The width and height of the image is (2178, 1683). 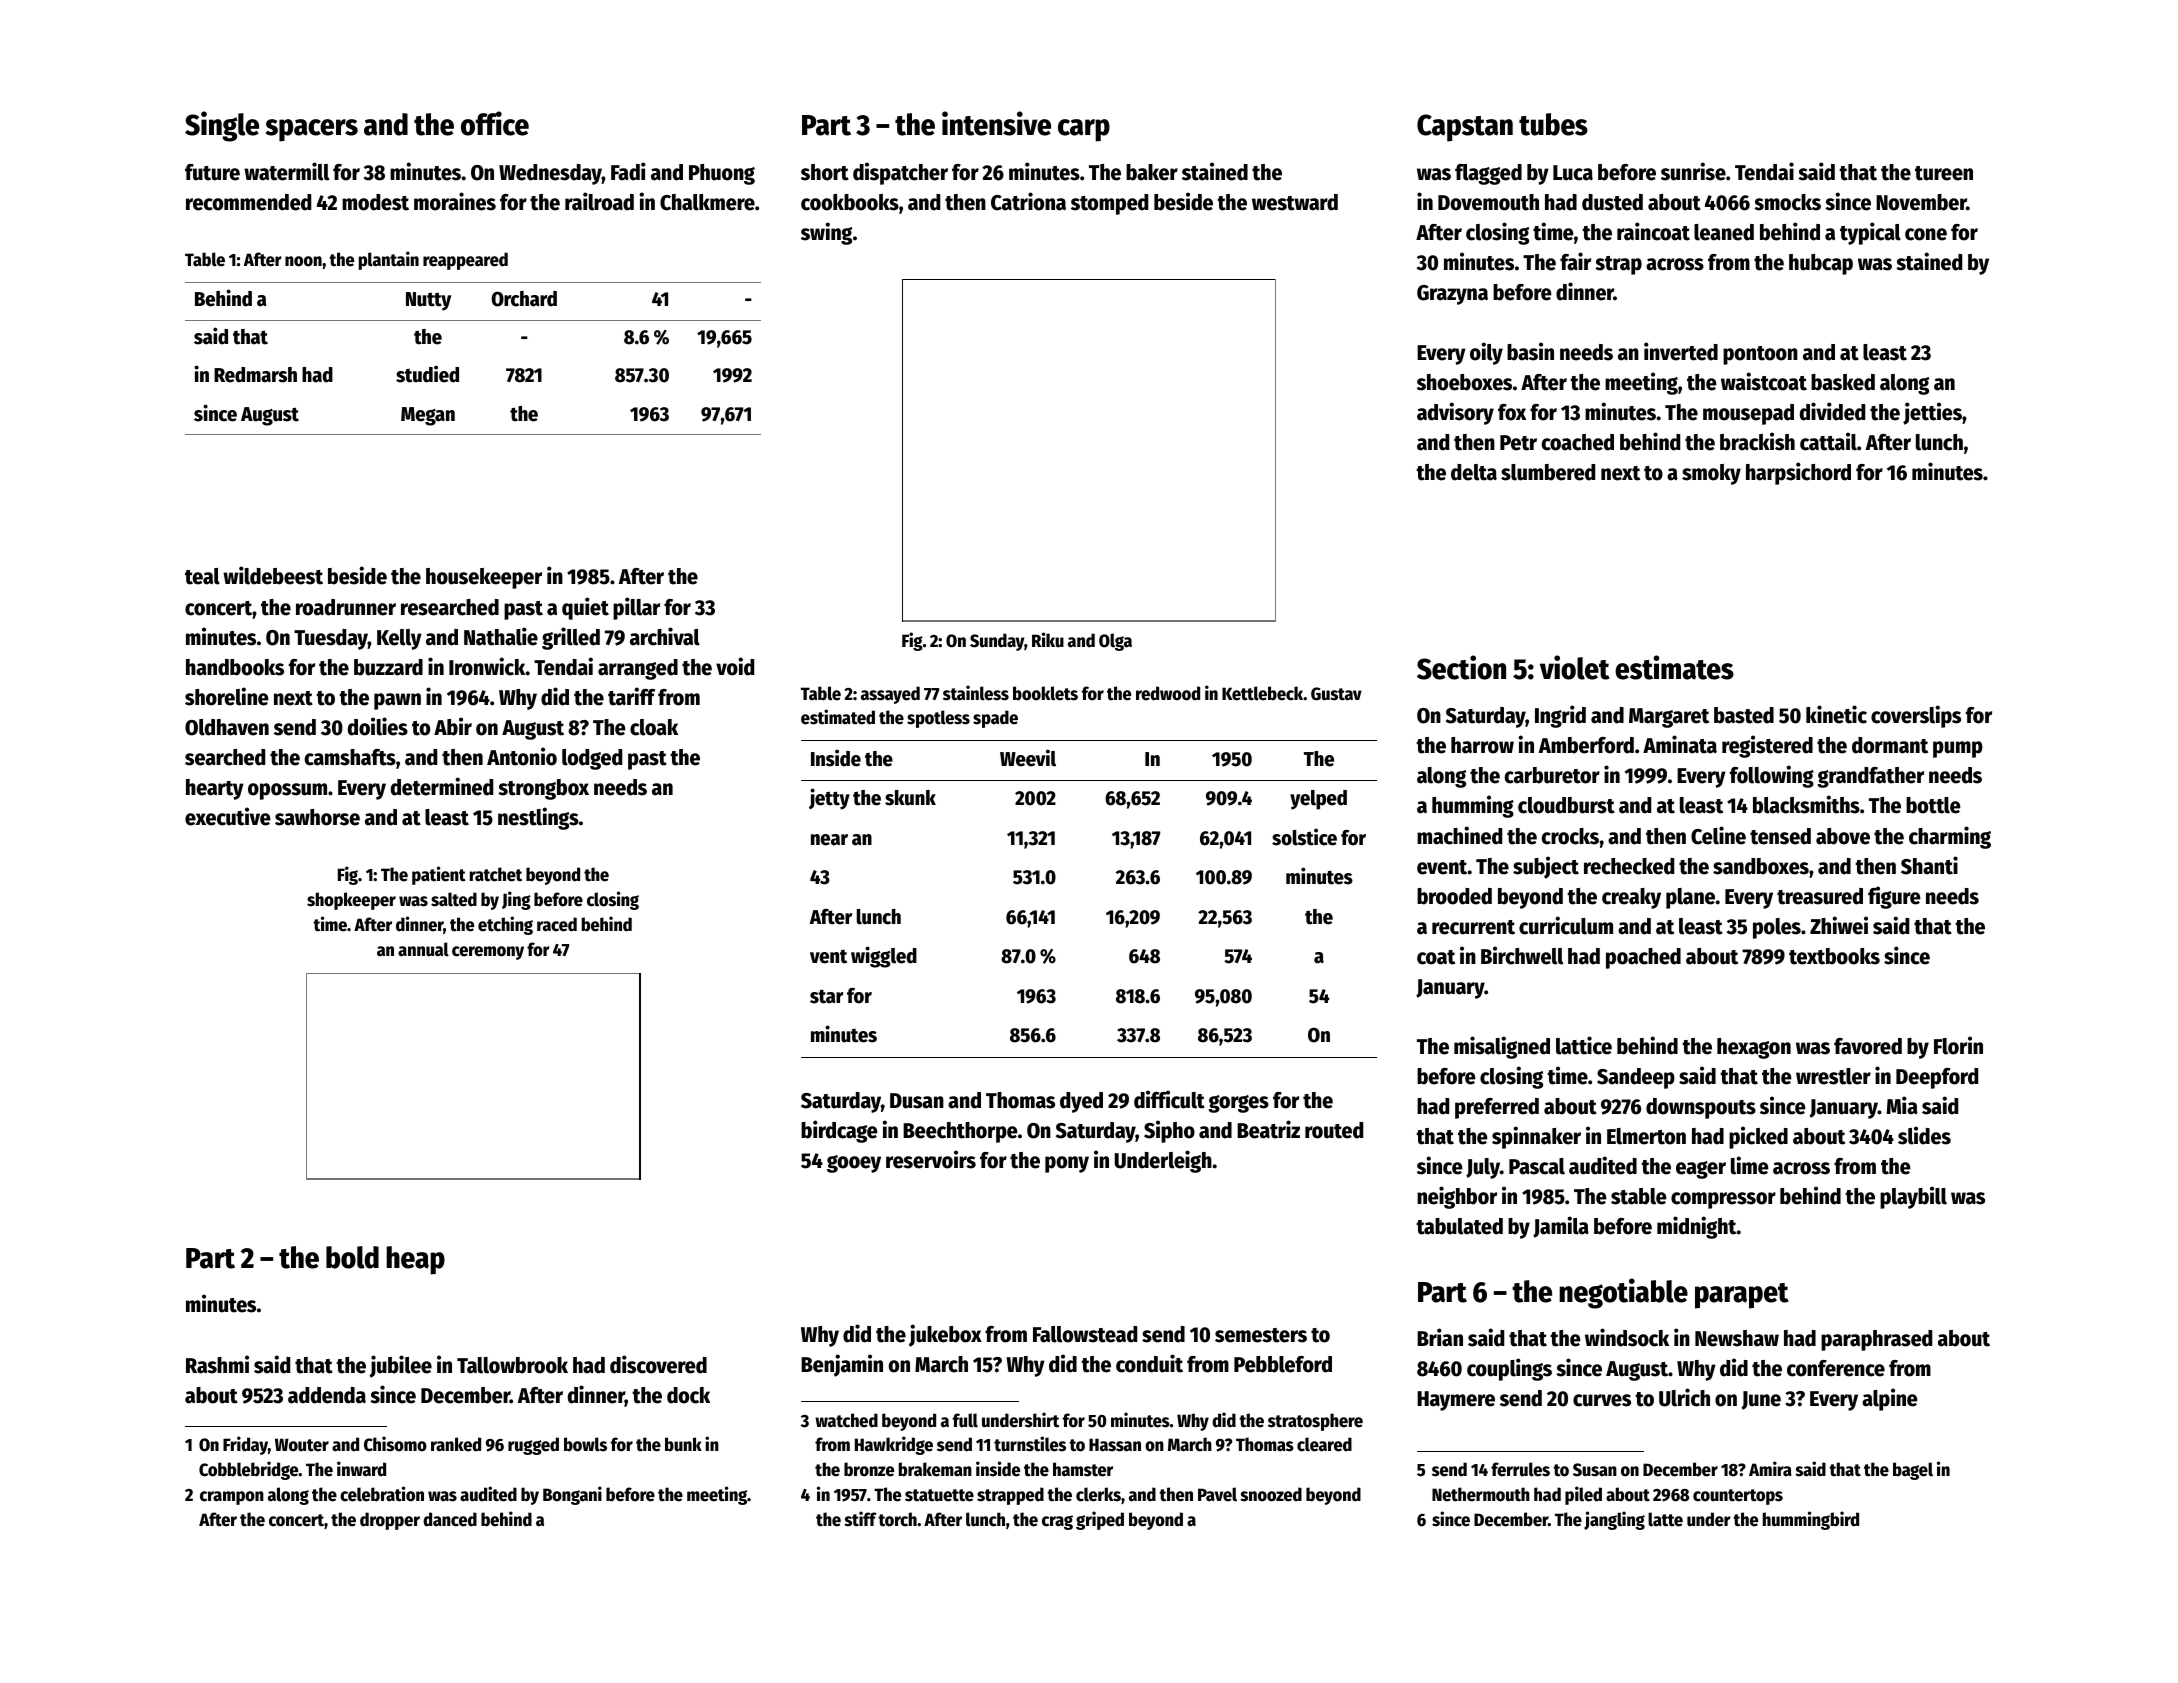 I want to click on noon, so click(x=303, y=261).
